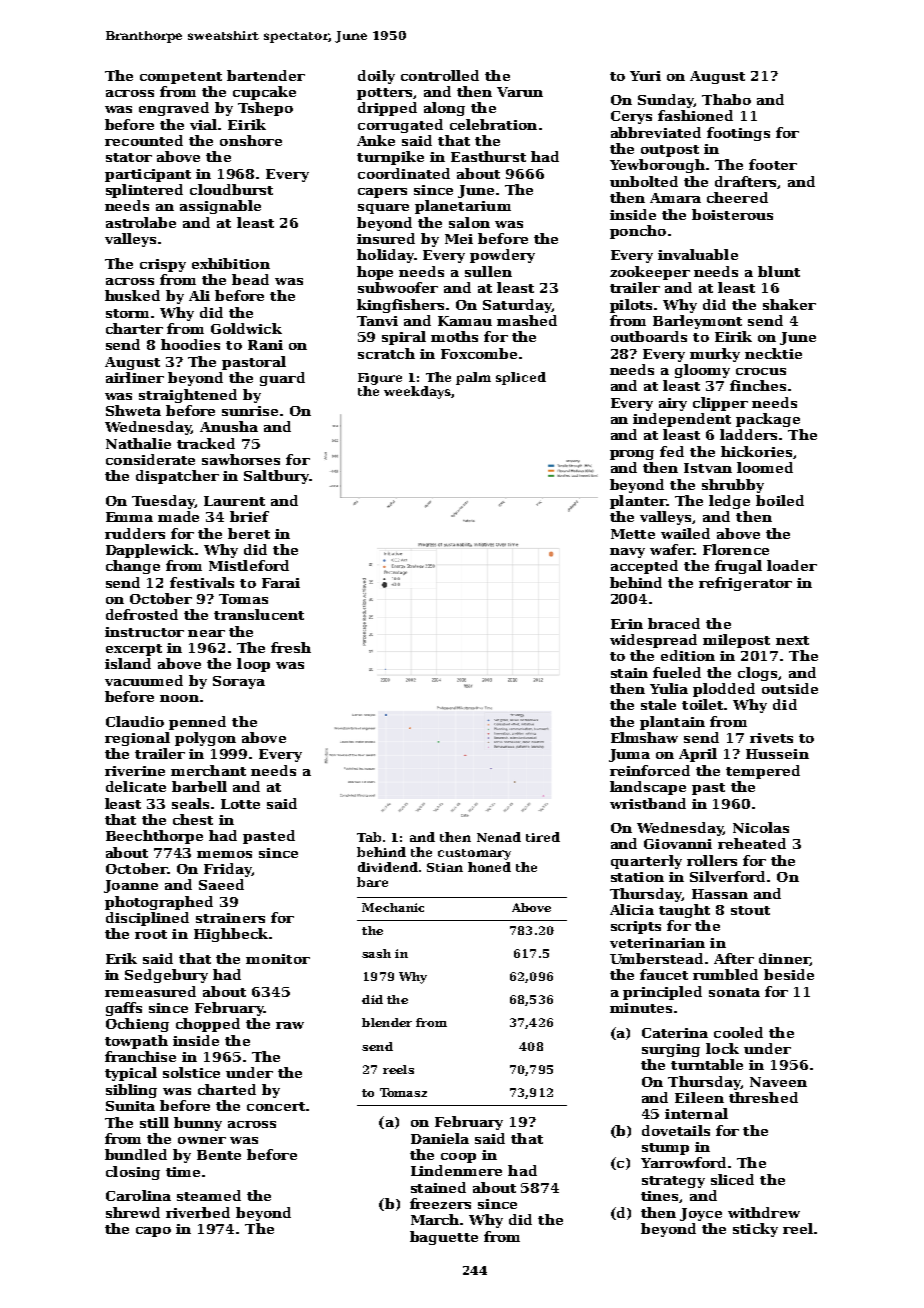 The image size is (924, 1308). Describe the element at coordinates (404, 338) in the screenshot. I see `spiral` at that location.
